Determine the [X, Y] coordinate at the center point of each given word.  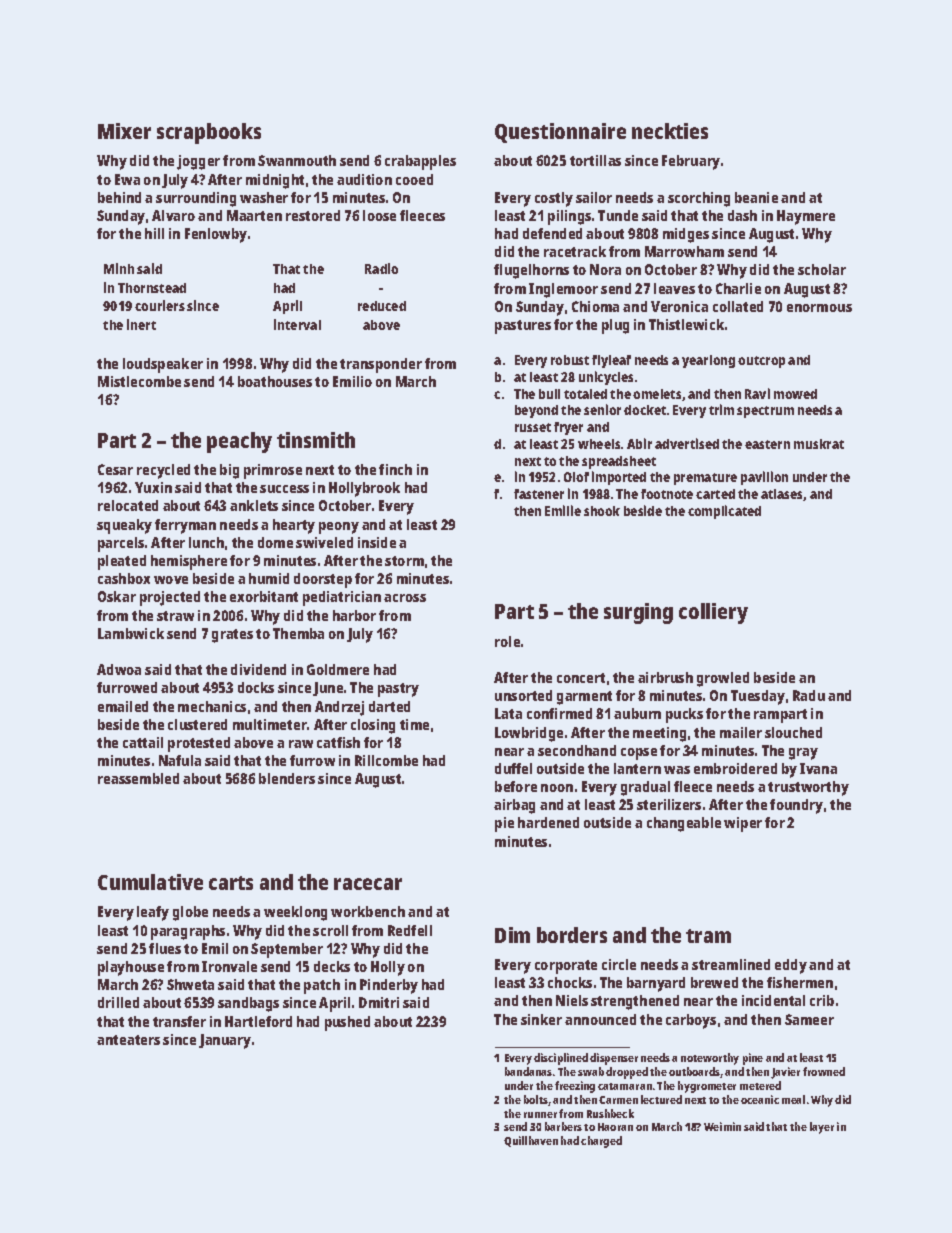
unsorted [523, 695]
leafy [153, 913]
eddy [791, 966]
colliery [713, 613]
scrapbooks [209, 133]
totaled [585, 394]
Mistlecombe [139, 381]
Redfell [410, 930]
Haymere [806, 217]
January [225, 1041]
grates [232, 636]
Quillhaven [531, 1141]
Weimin [722, 1126]
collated [738, 306]
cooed [414, 179]
